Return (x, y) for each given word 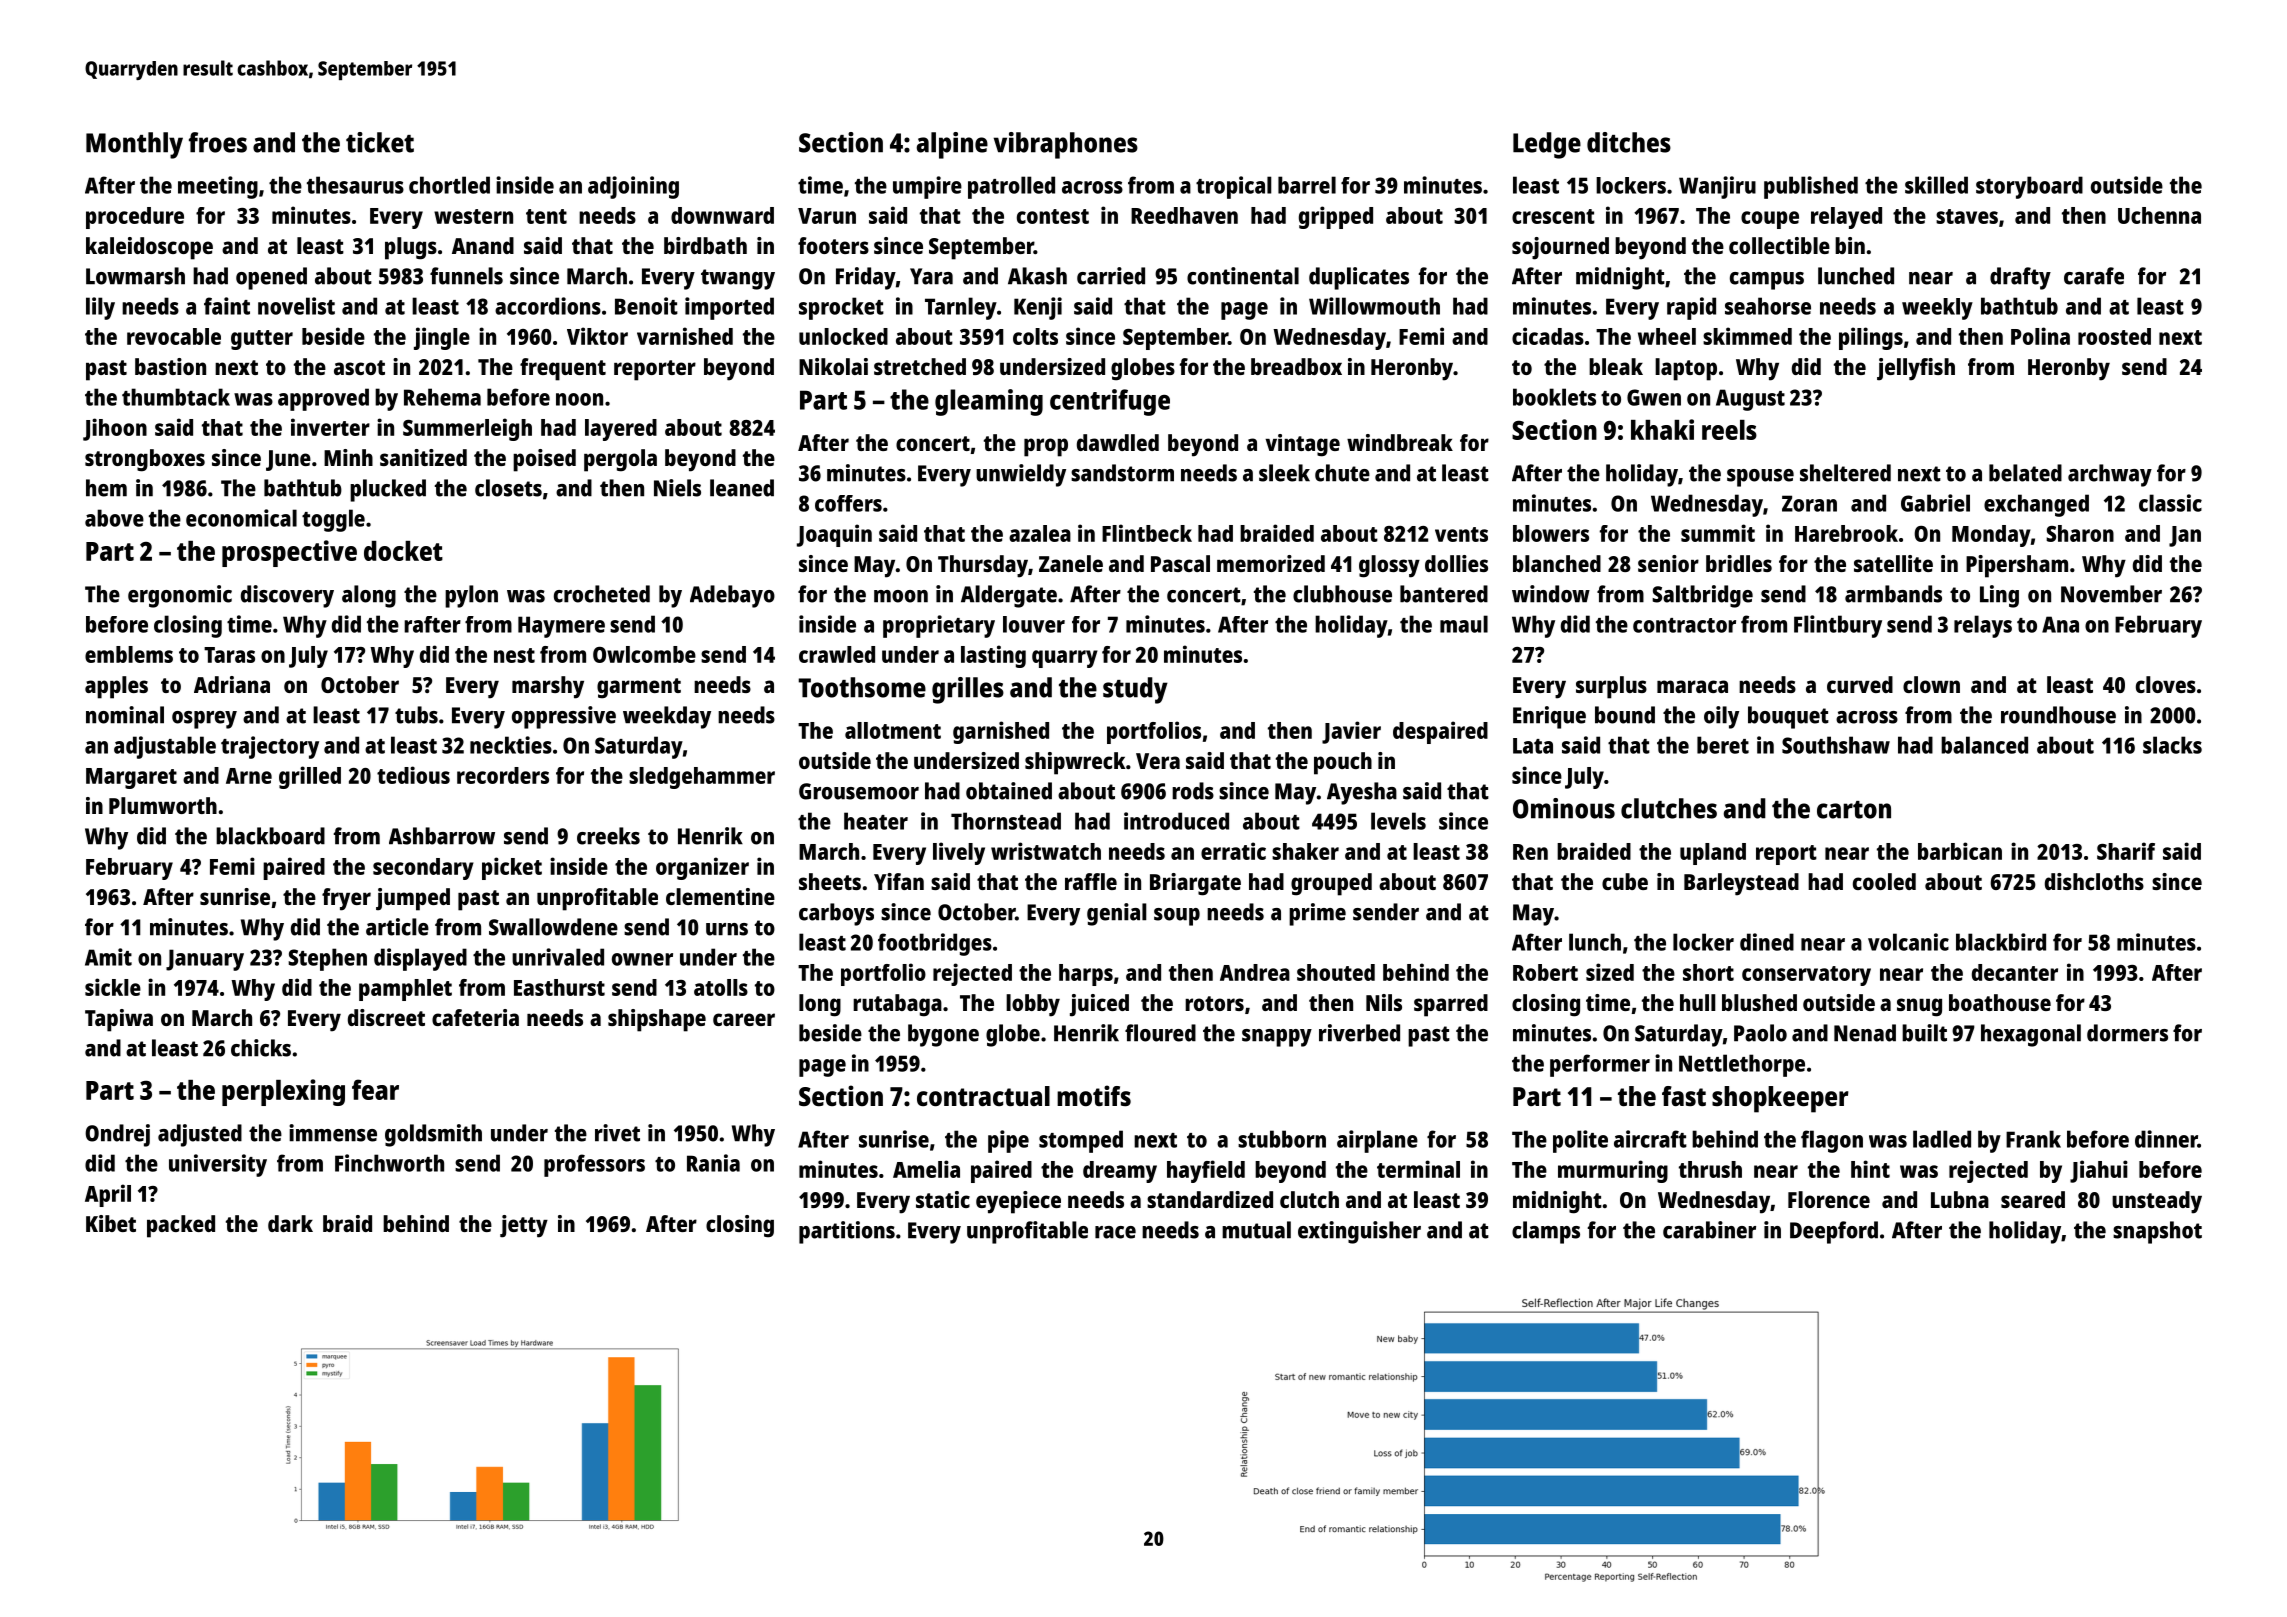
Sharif (2126, 851)
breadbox (1296, 366)
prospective (289, 553)
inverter (330, 427)
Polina (2040, 336)
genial (1117, 914)
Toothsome (862, 687)
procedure (135, 218)
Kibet (111, 1223)
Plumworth (163, 805)
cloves (2166, 684)
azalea (1040, 533)
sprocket (841, 308)
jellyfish (1916, 369)
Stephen (327, 959)
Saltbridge (1702, 596)
